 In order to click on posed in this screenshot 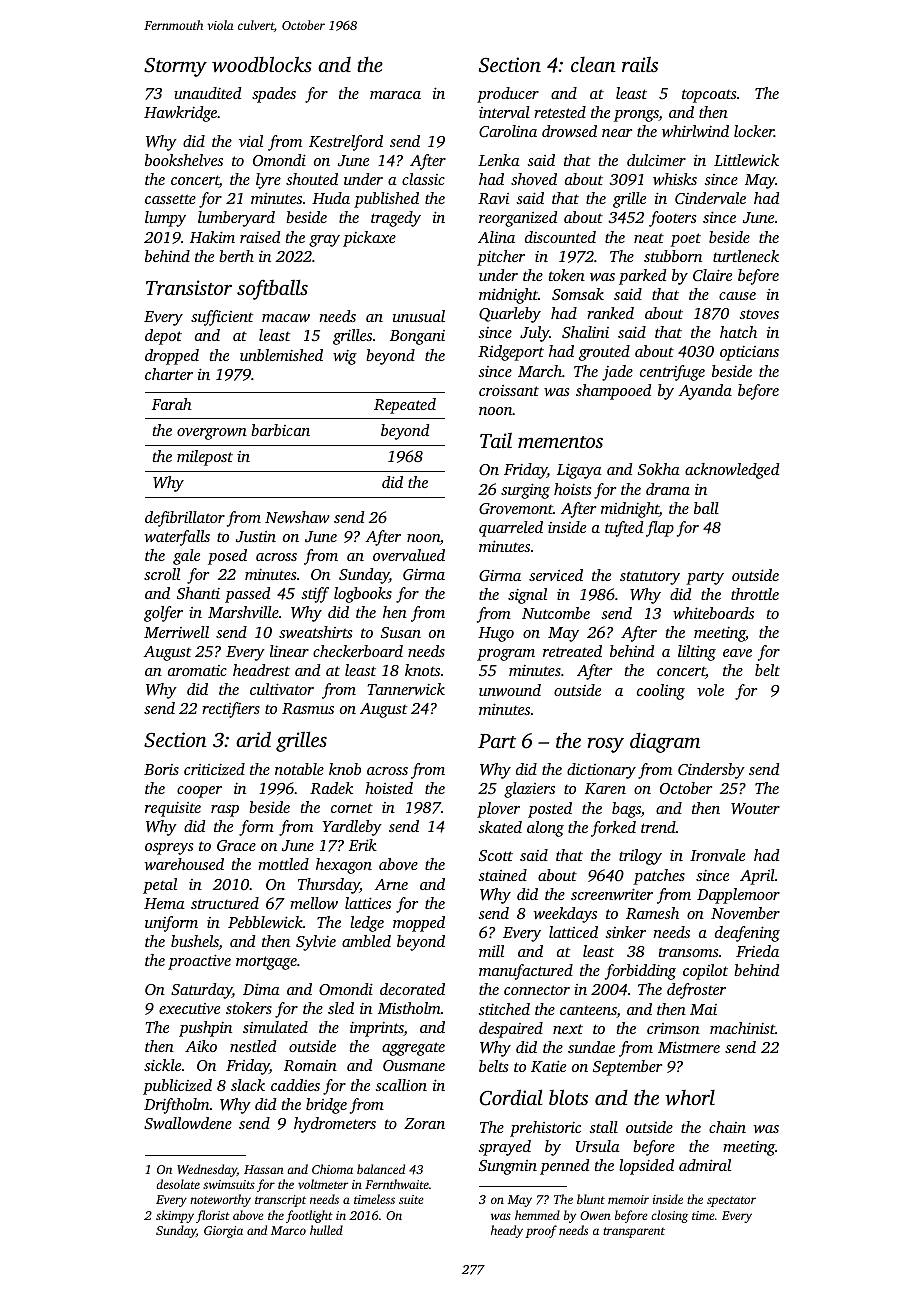, I will do `click(227, 557)`.
